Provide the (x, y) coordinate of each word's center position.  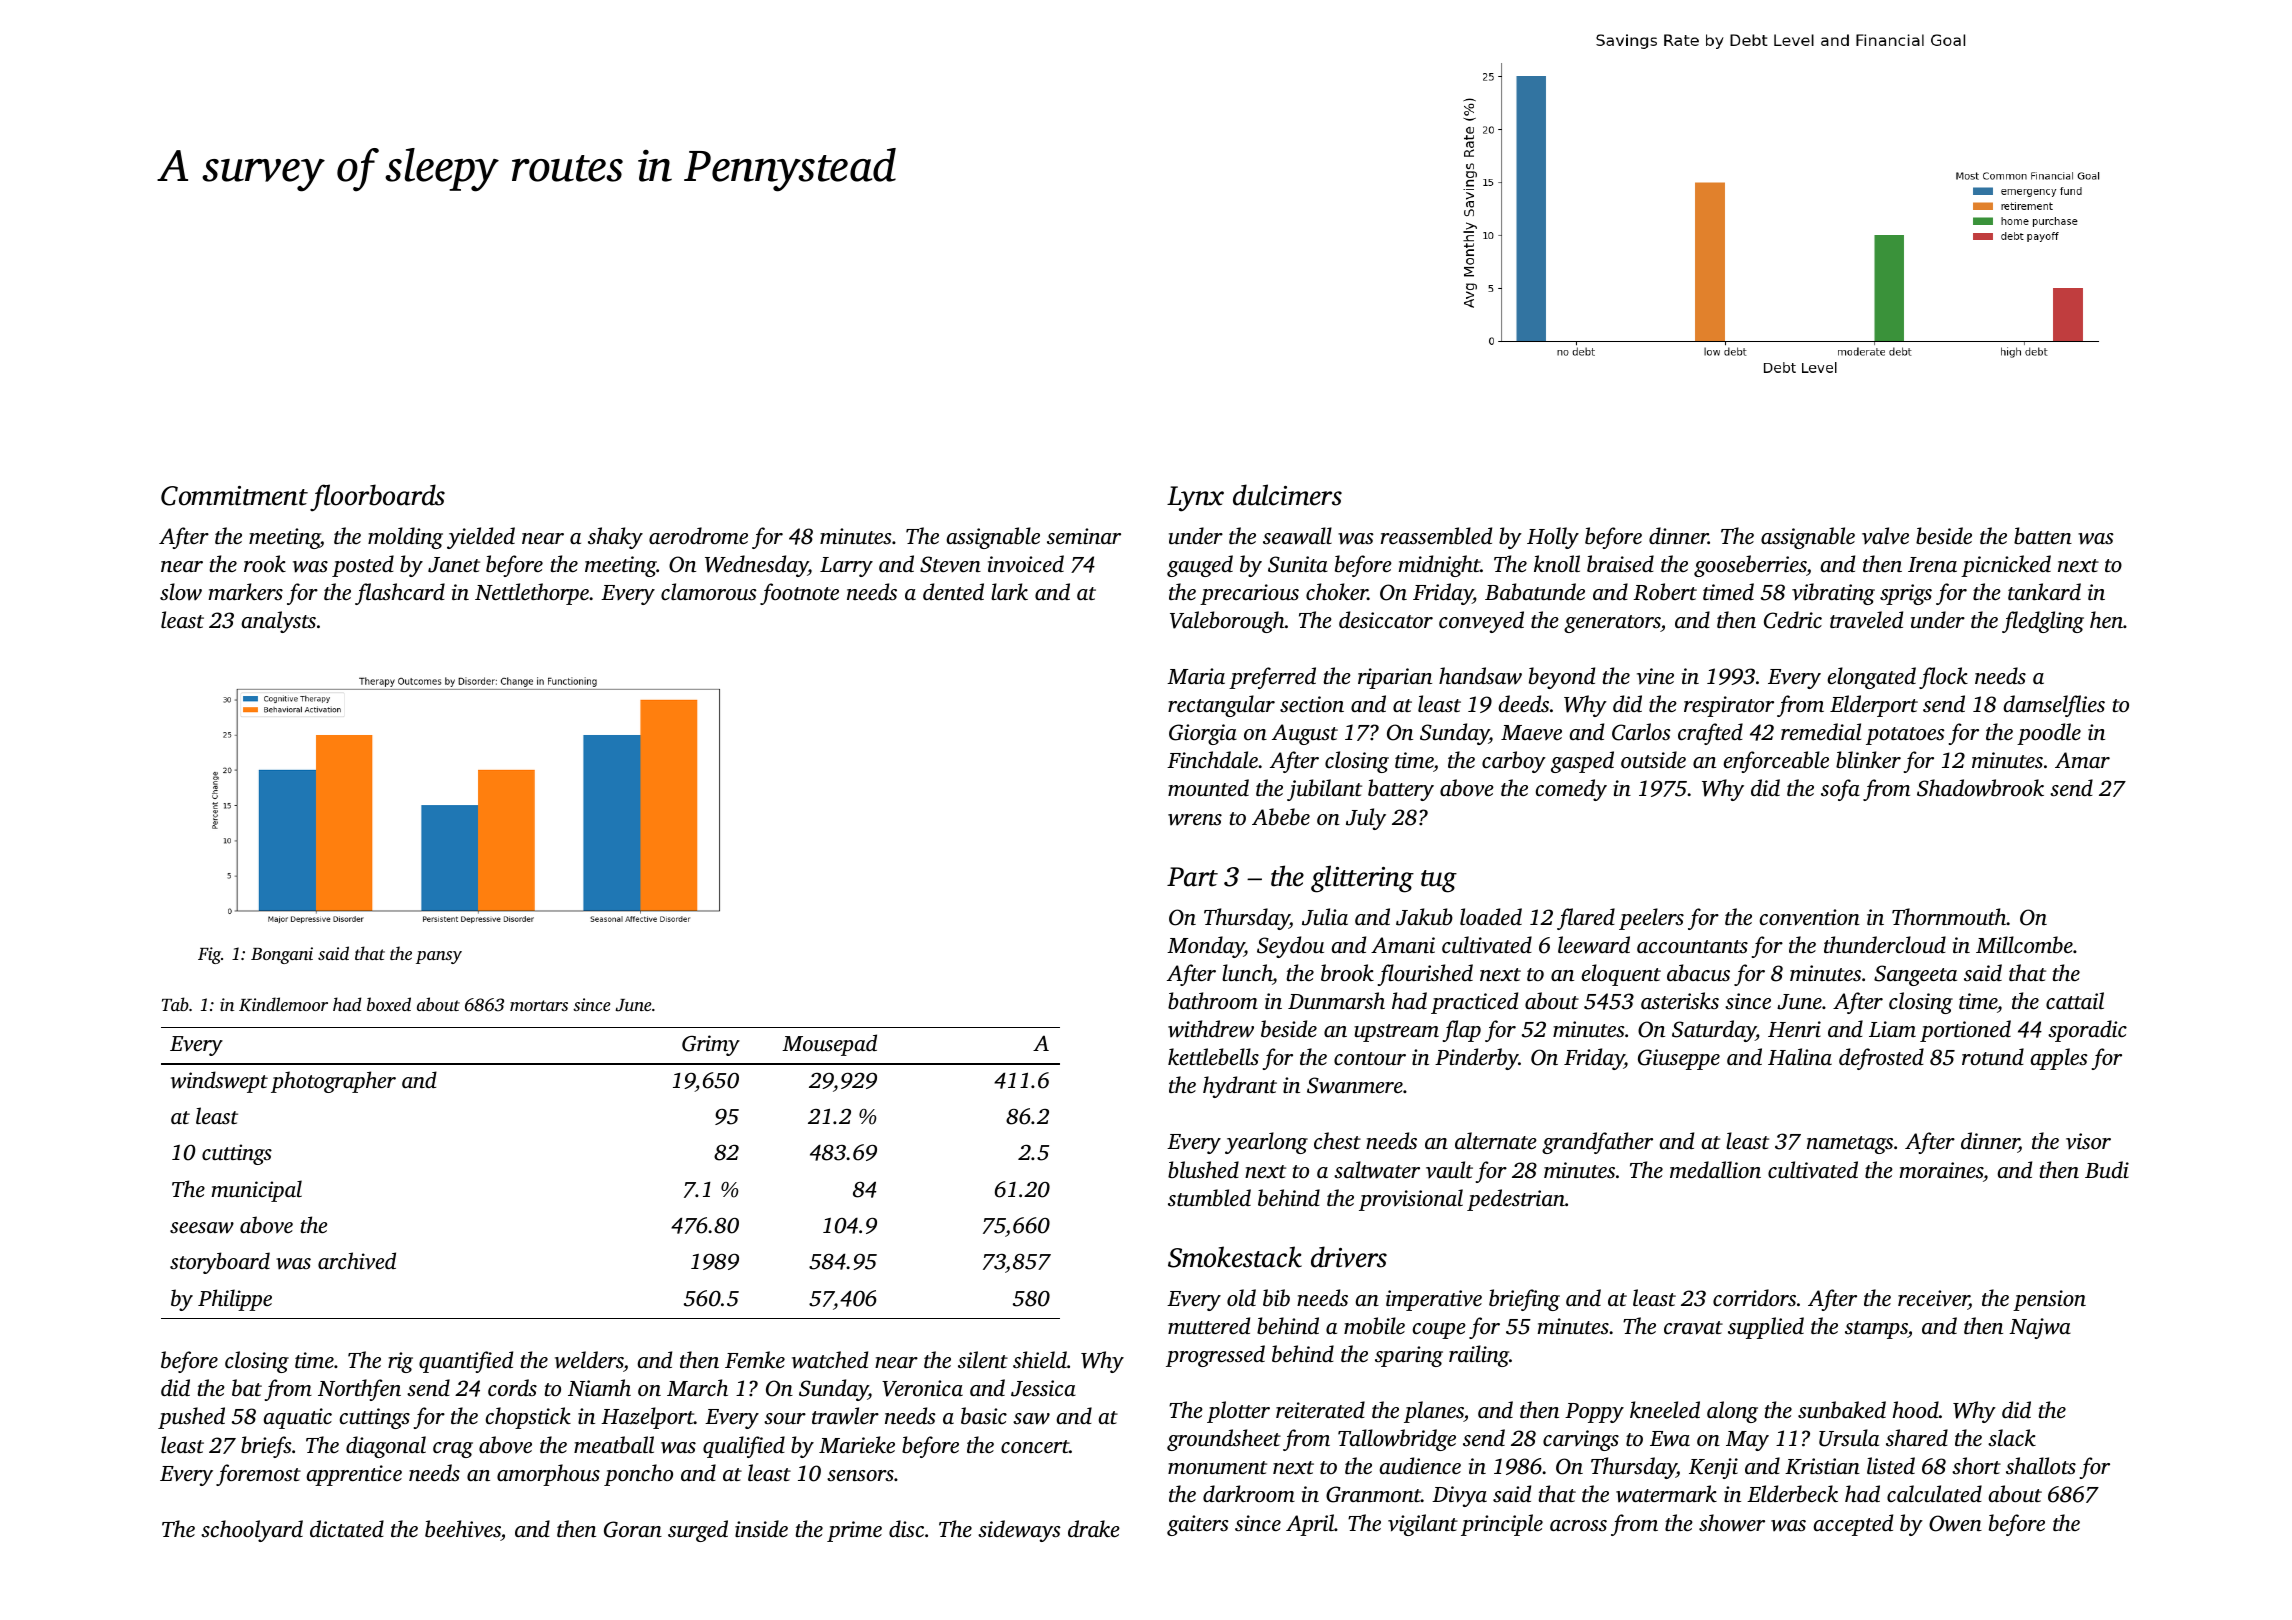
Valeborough (1227, 622)
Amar (2082, 760)
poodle (2049, 734)
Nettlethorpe (532, 594)
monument (1217, 1467)
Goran (633, 1529)
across (1578, 1525)
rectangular (1221, 706)
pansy (439, 957)
